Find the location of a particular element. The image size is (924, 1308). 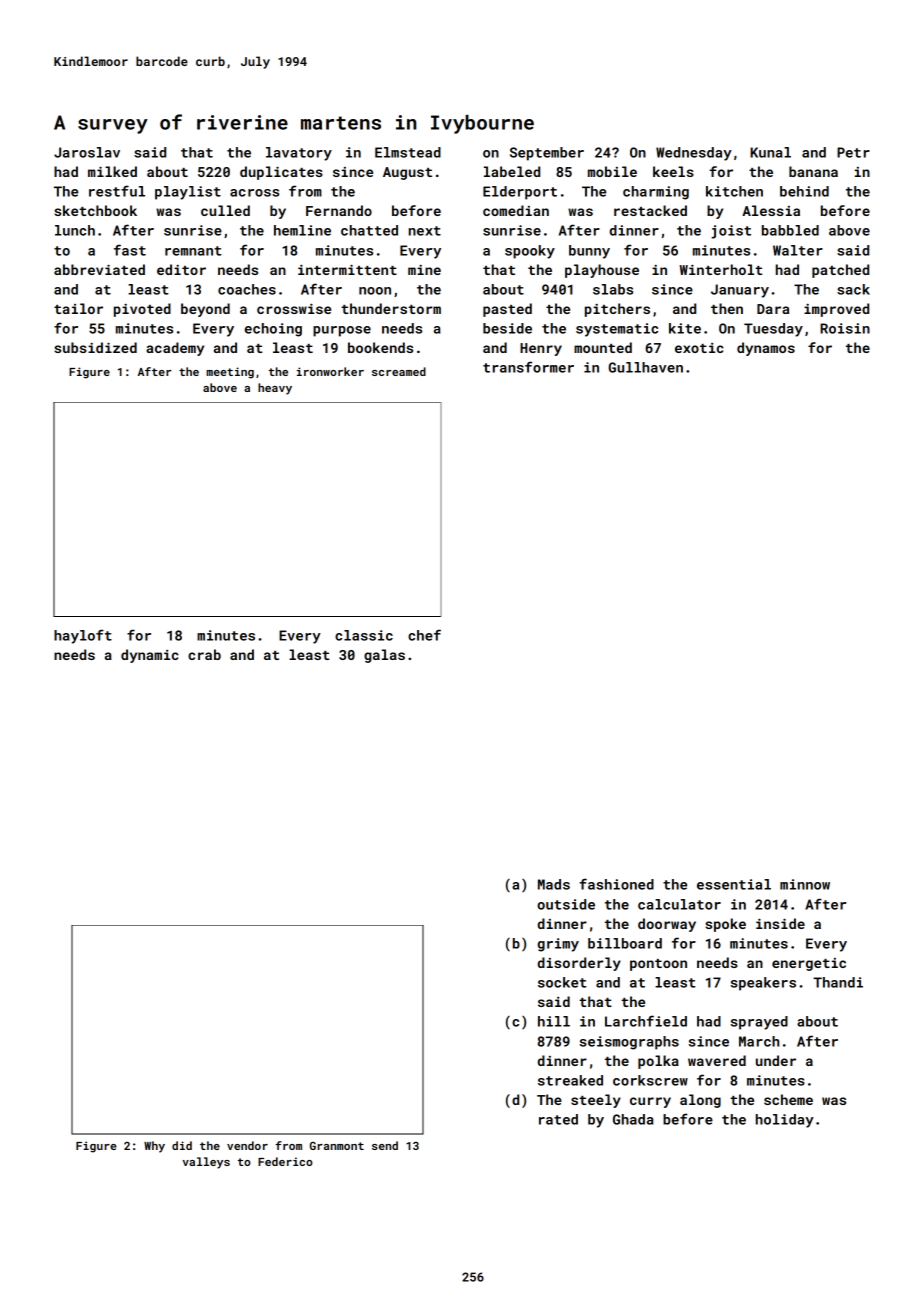

holiday is located at coordinates (785, 1121).
